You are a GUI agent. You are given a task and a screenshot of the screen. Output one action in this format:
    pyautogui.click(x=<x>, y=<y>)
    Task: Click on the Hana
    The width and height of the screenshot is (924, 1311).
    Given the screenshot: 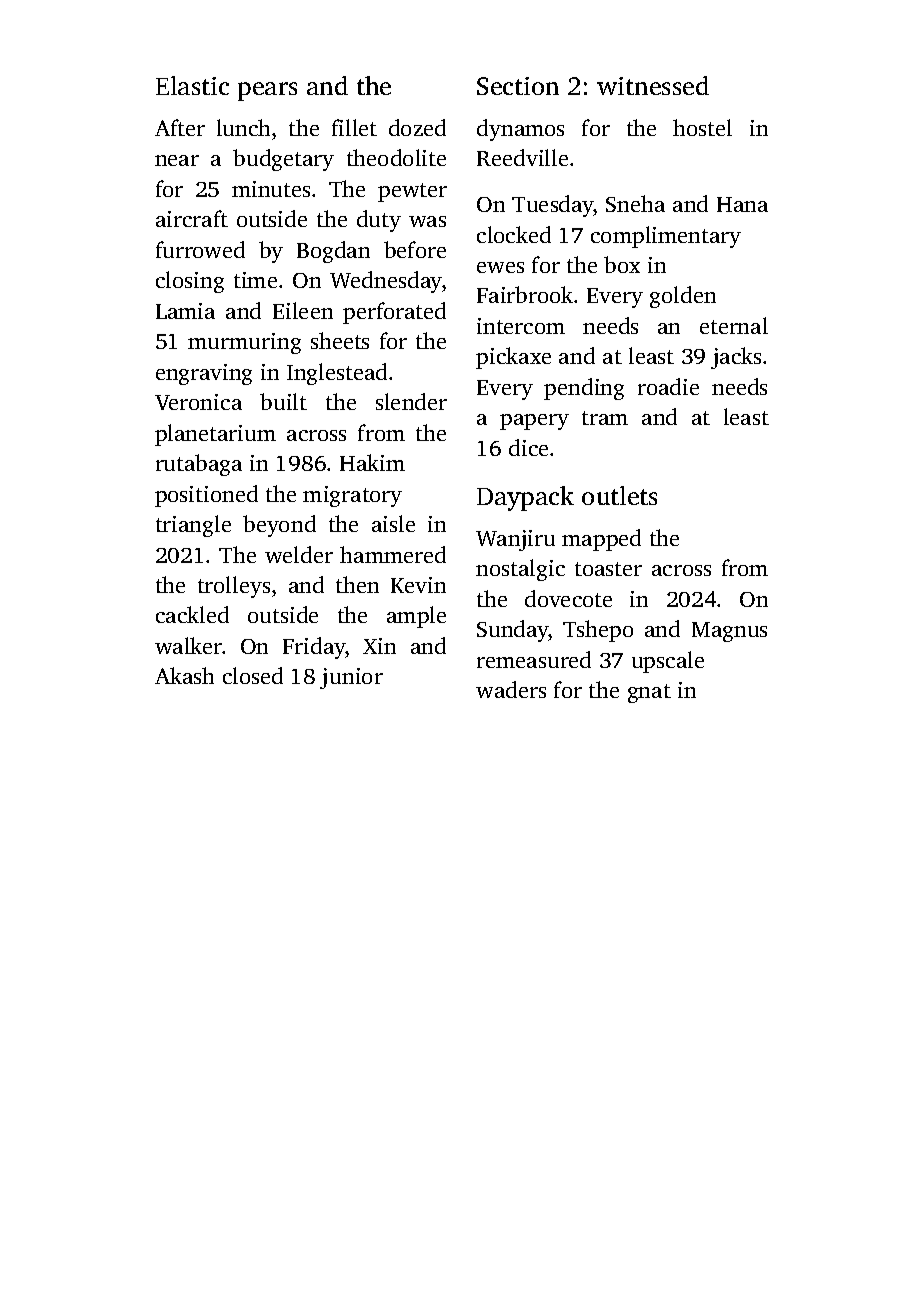 What is the action you would take?
    pyautogui.click(x=742, y=204)
